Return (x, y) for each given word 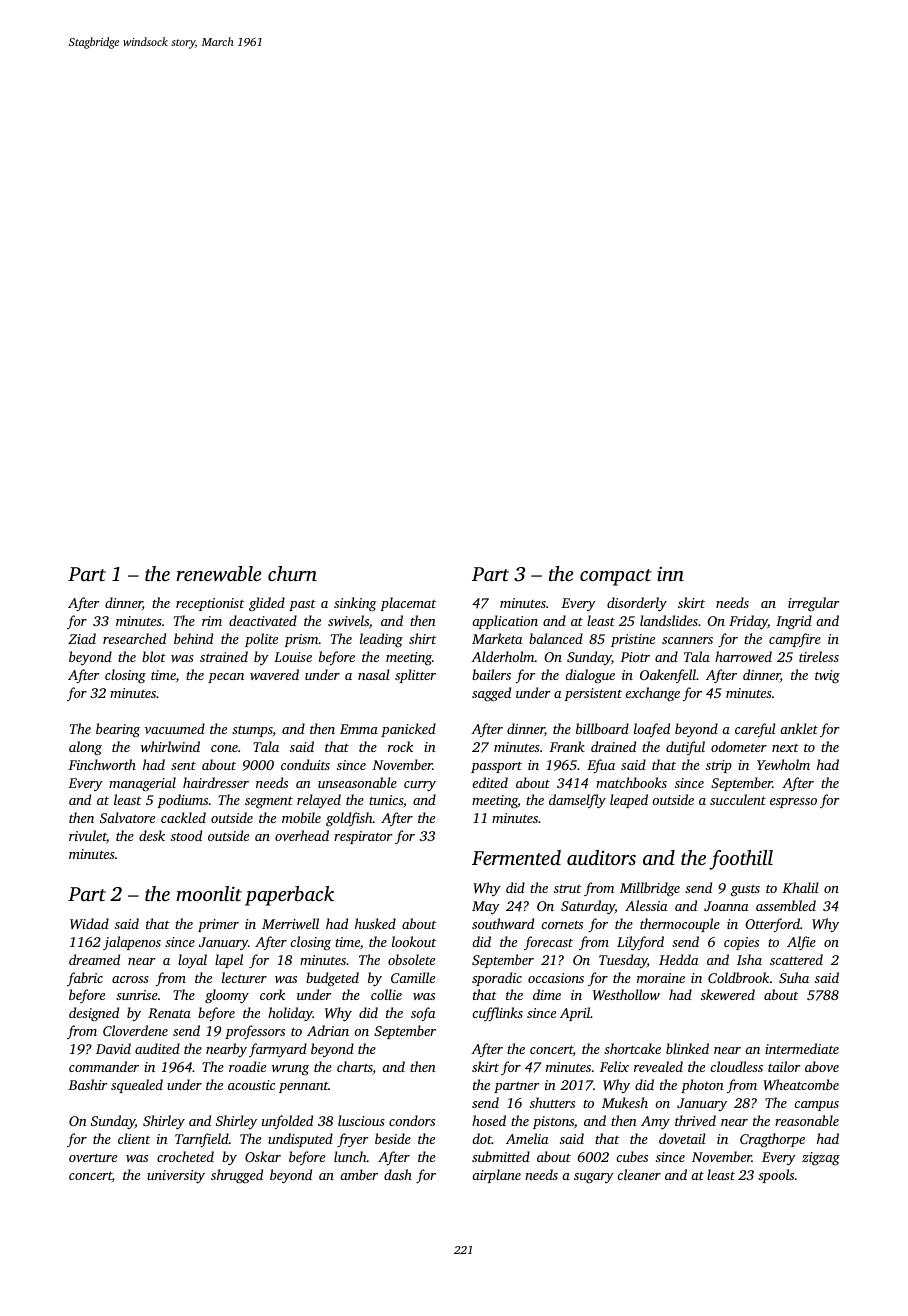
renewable (218, 573)
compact (616, 577)
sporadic (497, 979)
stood (186, 835)
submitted (501, 1156)
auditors (601, 857)
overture (93, 1158)
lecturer (244, 977)
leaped (629, 801)
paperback (289, 896)
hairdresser (216, 782)
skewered (728, 994)
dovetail (682, 1138)
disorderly (637, 604)
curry (420, 786)
